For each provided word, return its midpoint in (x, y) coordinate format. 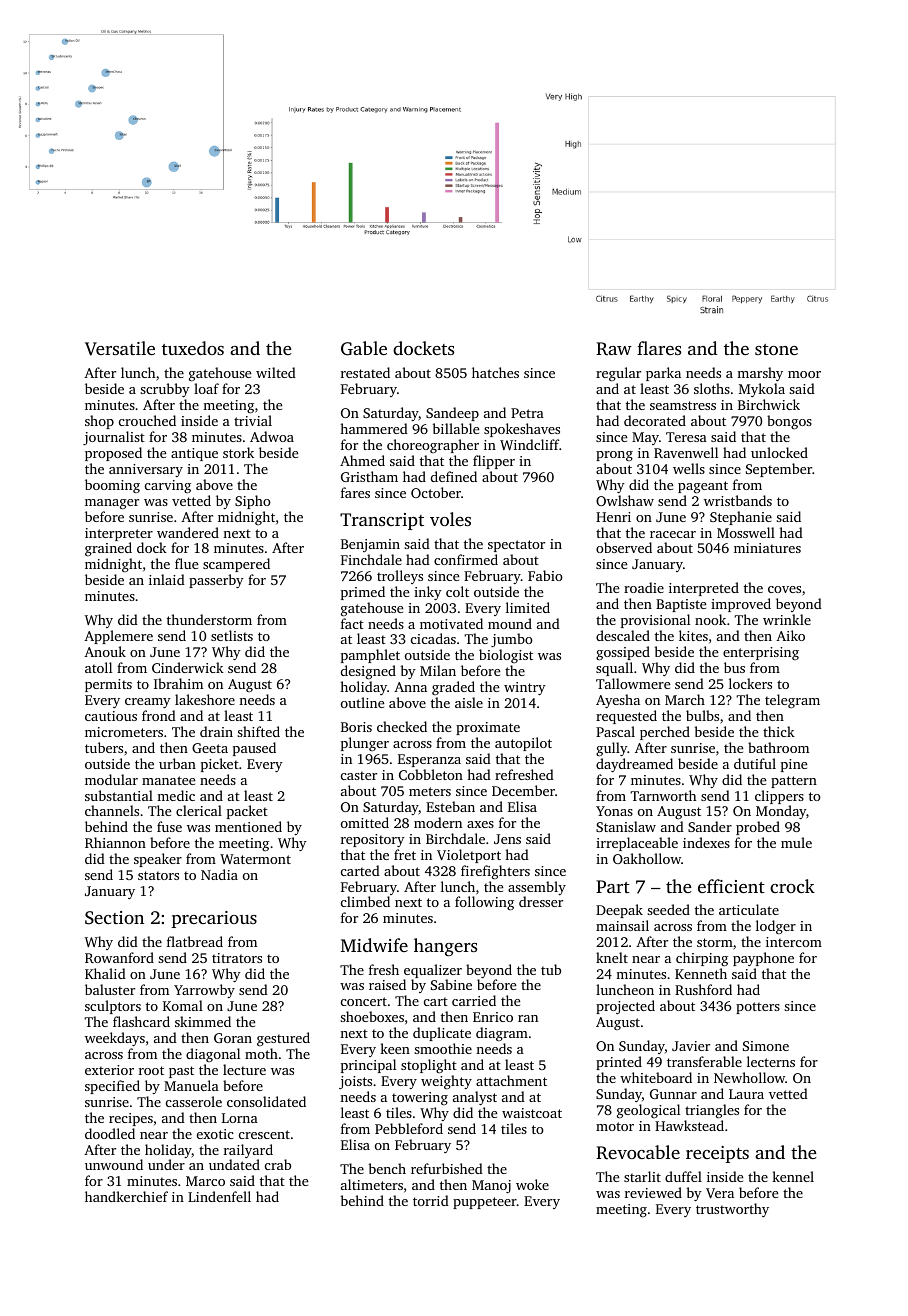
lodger (776, 927)
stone (776, 349)
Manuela (191, 1085)
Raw (614, 349)
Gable (364, 348)
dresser (541, 901)
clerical (199, 810)
